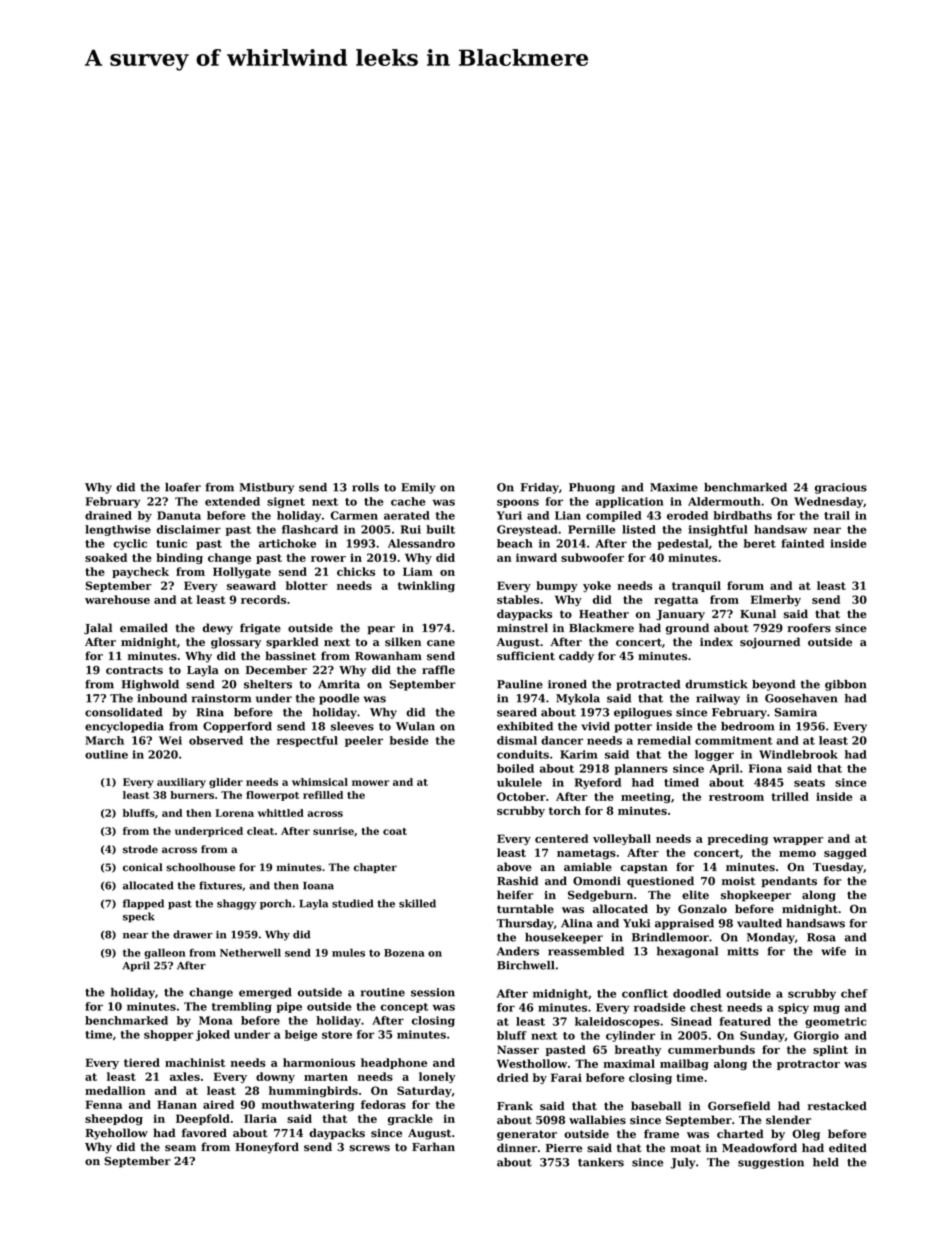 This page has width=952, height=1233. What do you see at coordinates (421, 543) in the page?
I see `Alessandro` at bounding box center [421, 543].
